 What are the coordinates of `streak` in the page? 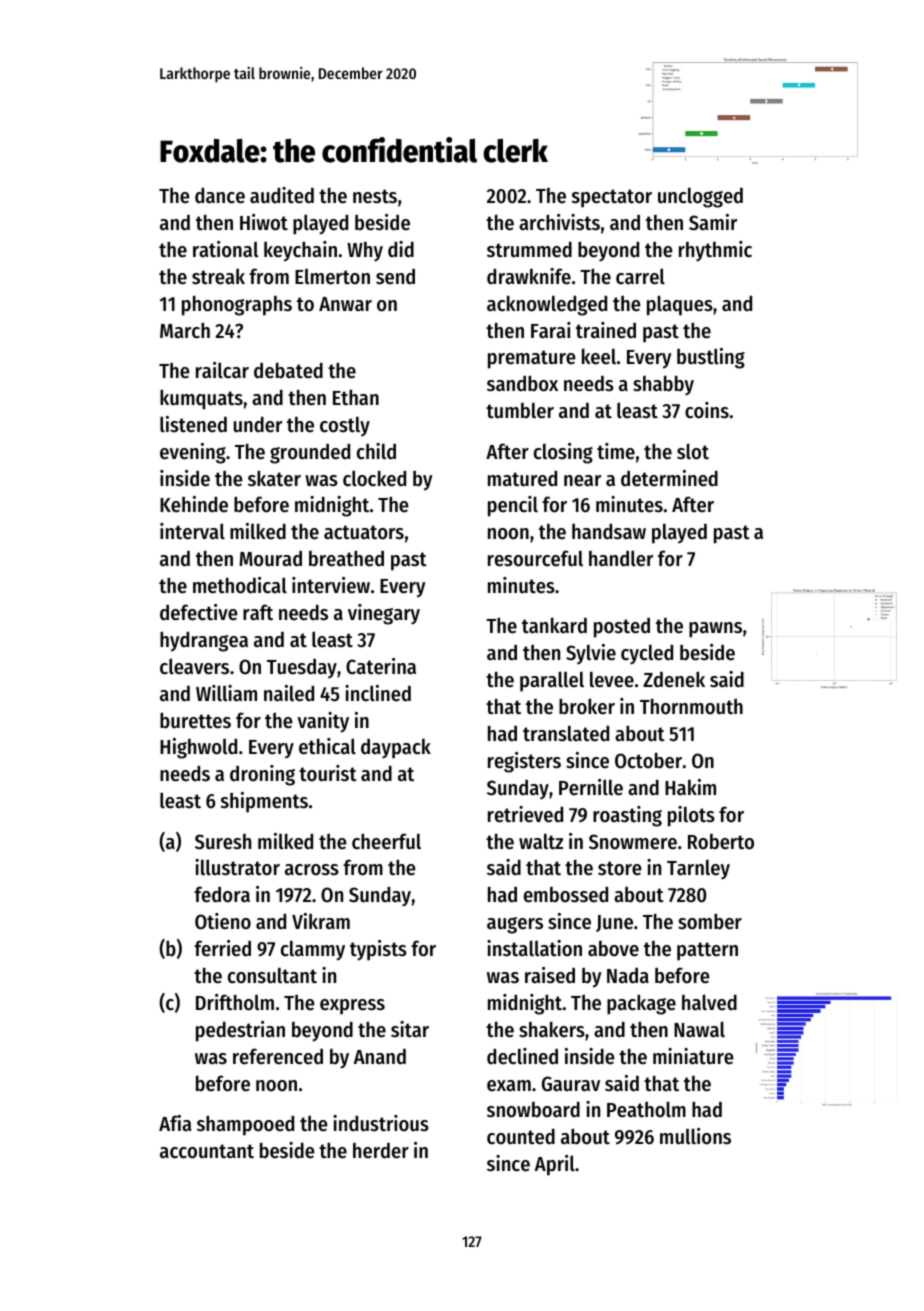 It's located at (218, 276).
